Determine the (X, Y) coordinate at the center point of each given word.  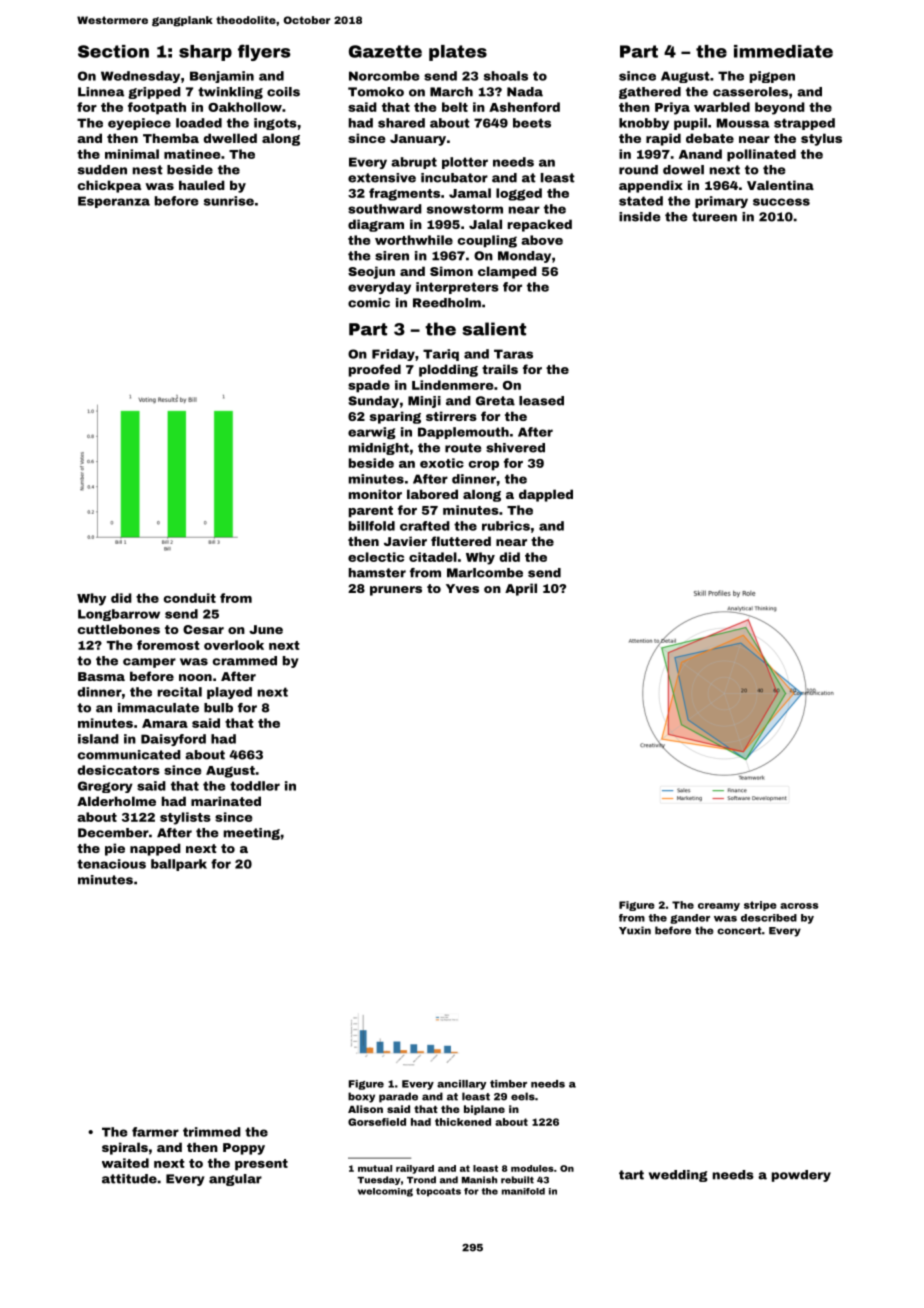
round (638, 170)
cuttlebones (119, 629)
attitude (129, 1179)
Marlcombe (485, 573)
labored (432, 494)
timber (508, 1084)
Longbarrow (119, 615)
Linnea (101, 92)
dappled (546, 495)
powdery (801, 1176)
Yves (462, 588)
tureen (714, 217)
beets (532, 123)
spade (369, 386)
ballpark (179, 865)
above (542, 240)
